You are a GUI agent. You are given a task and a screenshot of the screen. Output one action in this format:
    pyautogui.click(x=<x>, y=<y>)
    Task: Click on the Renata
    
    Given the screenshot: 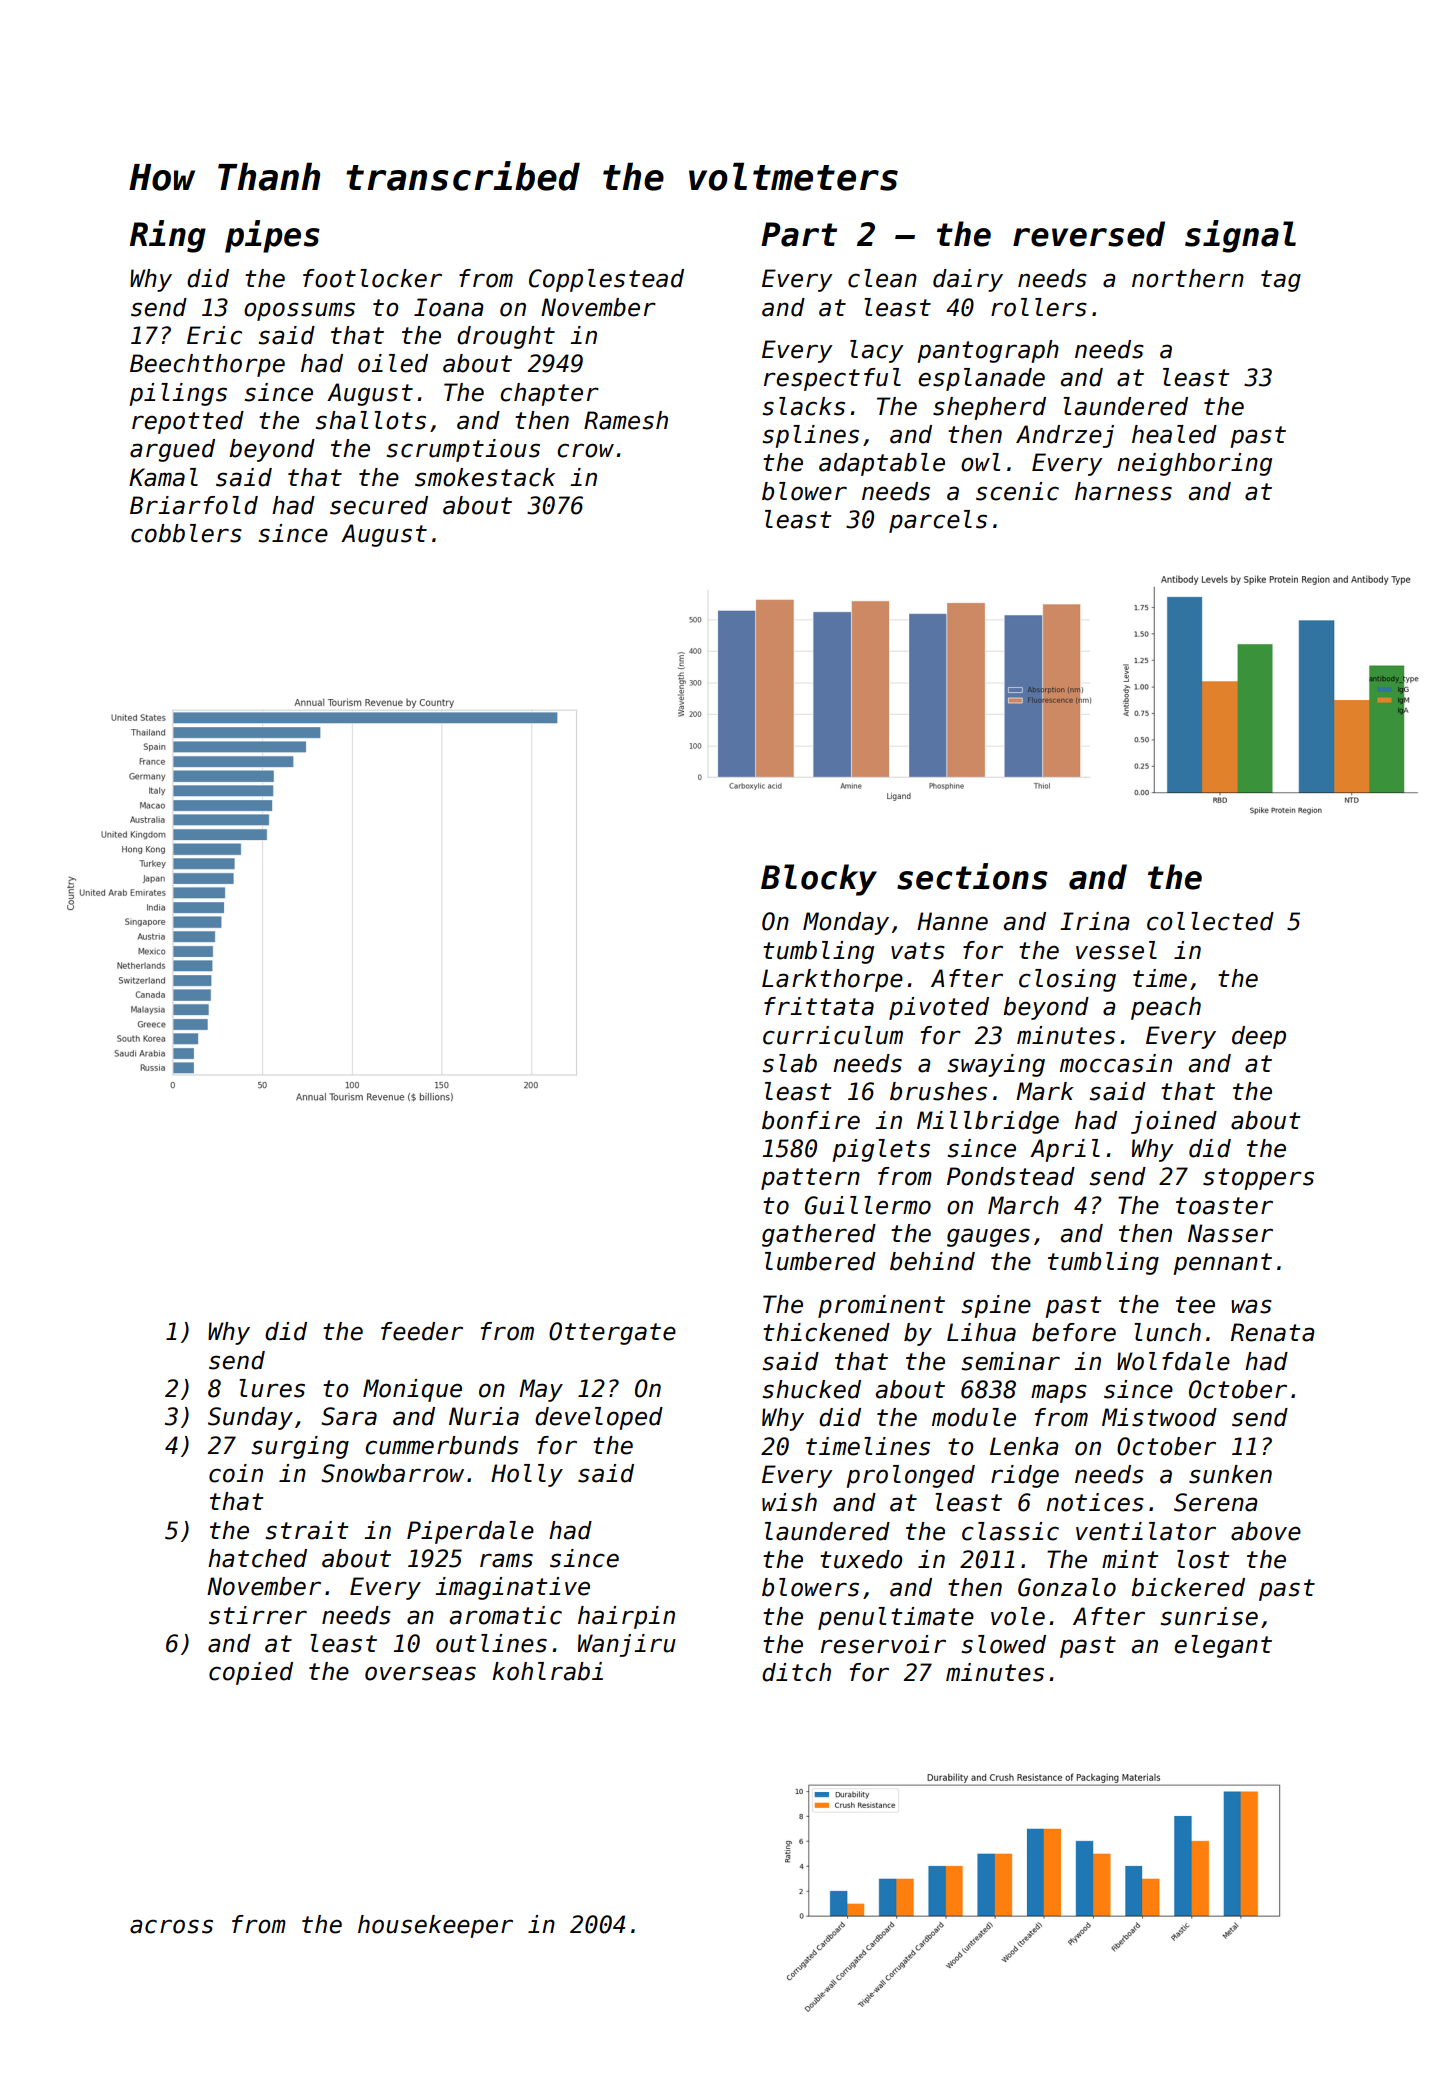 What is the action you would take?
    pyautogui.click(x=1273, y=1332)
